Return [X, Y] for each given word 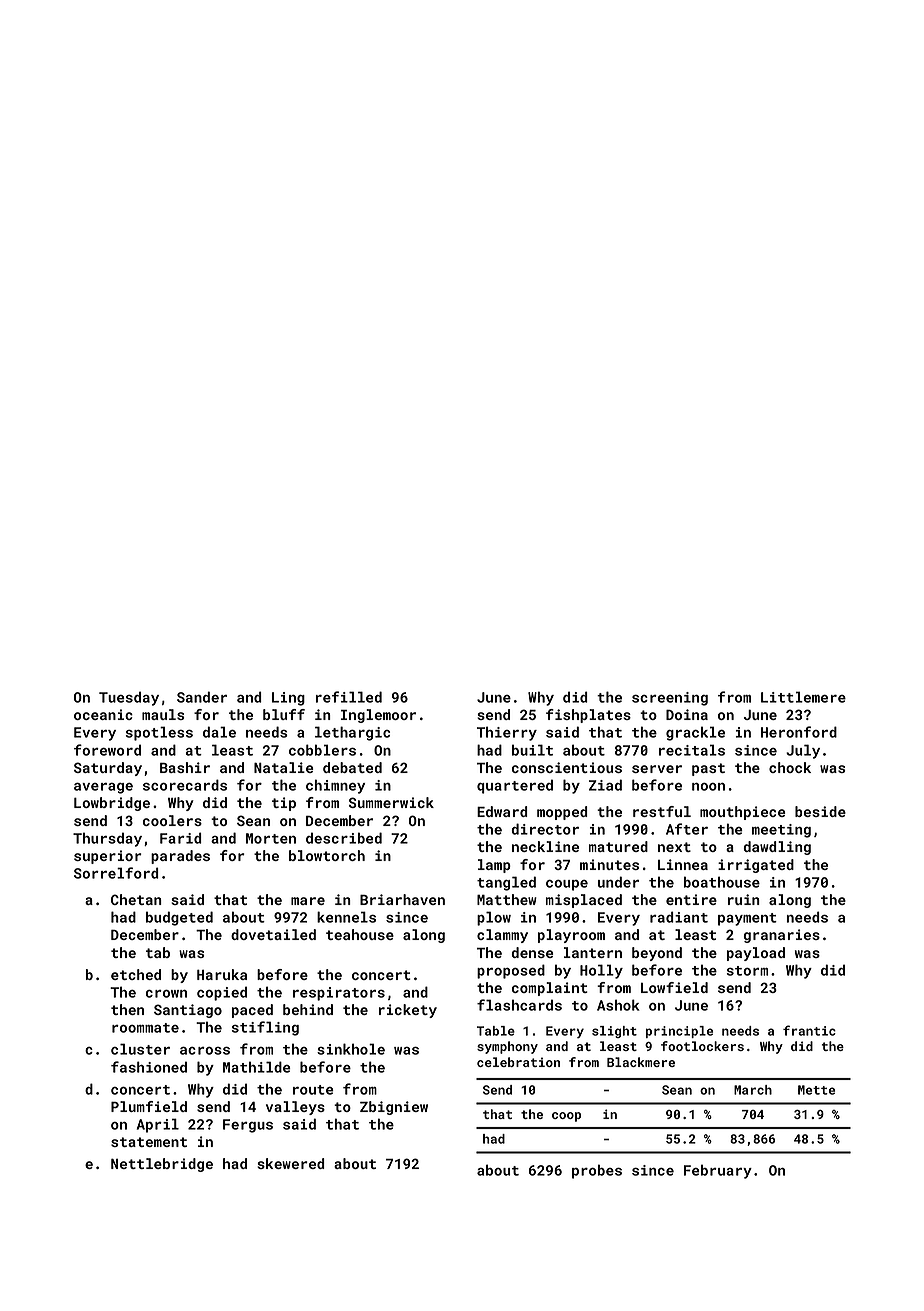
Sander [202, 697]
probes [597, 1171]
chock [790, 767]
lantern [593, 952]
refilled [349, 697]
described [344, 838]
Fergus [248, 1126]
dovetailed [273, 934]
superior [108, 857]
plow [494, 918]
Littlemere [803, 697]
